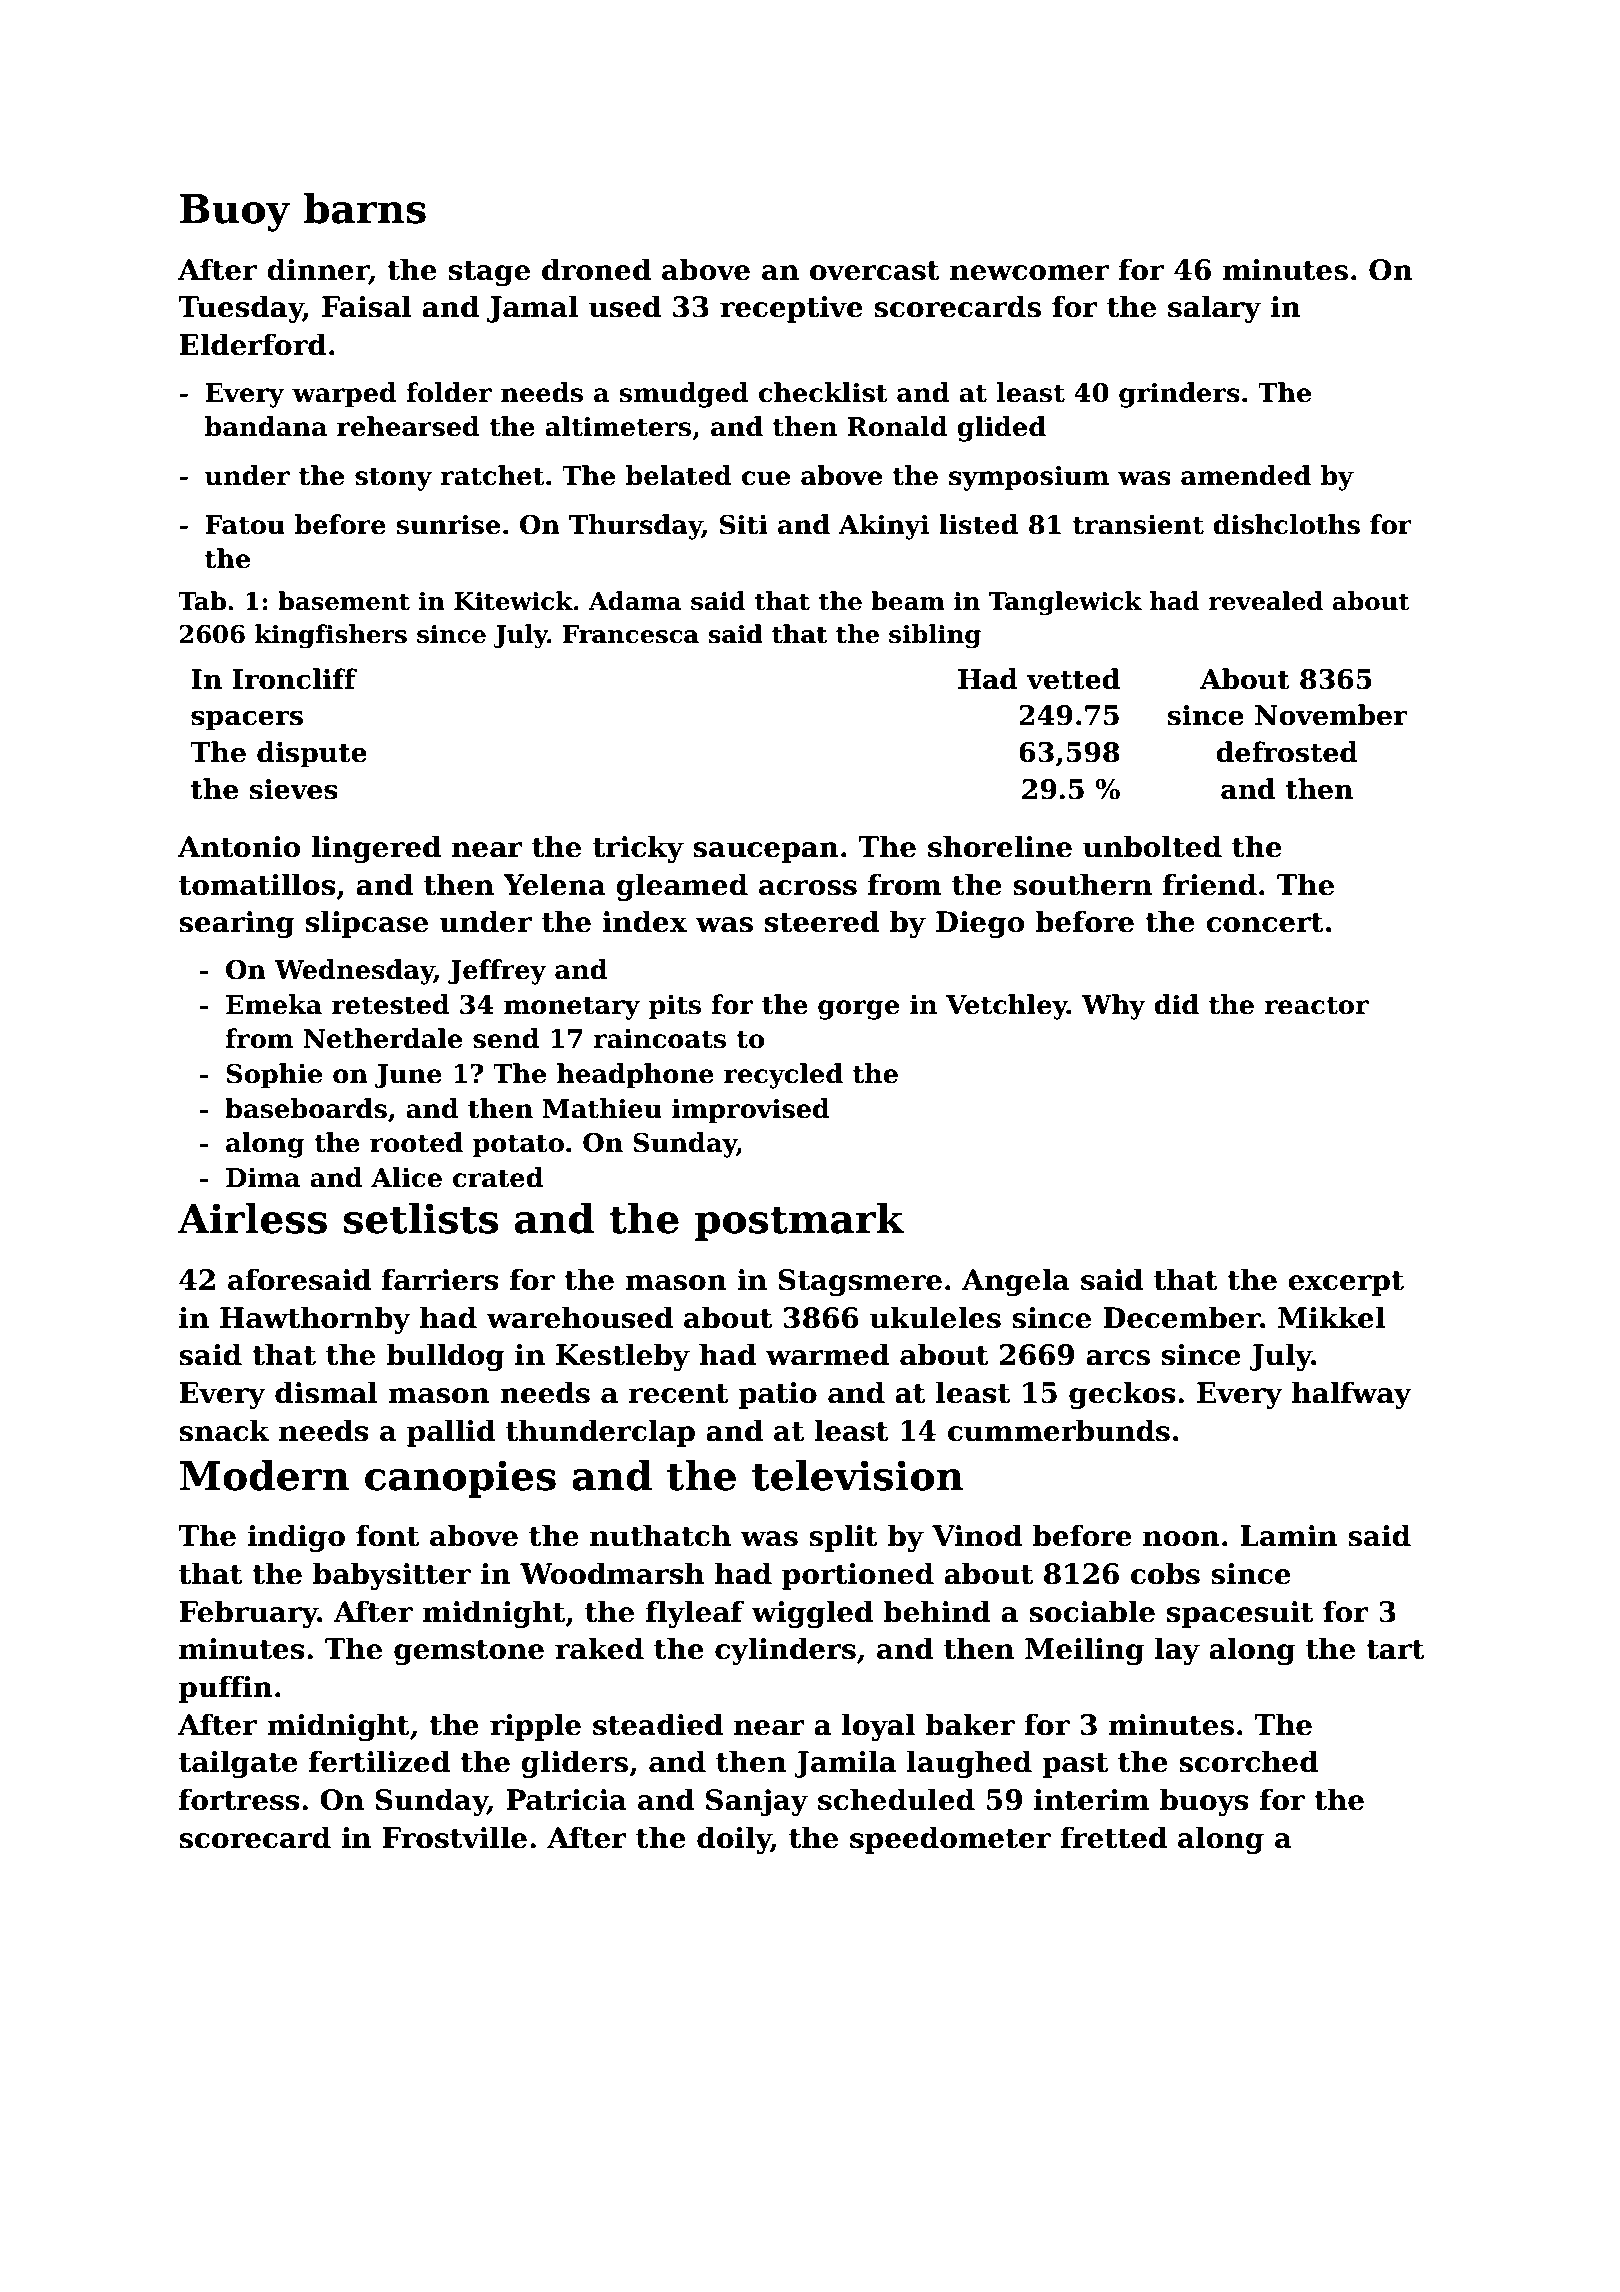 The width and height of the screenshot is (1620, 2292). I want to click on barns, so click(365, 208).
